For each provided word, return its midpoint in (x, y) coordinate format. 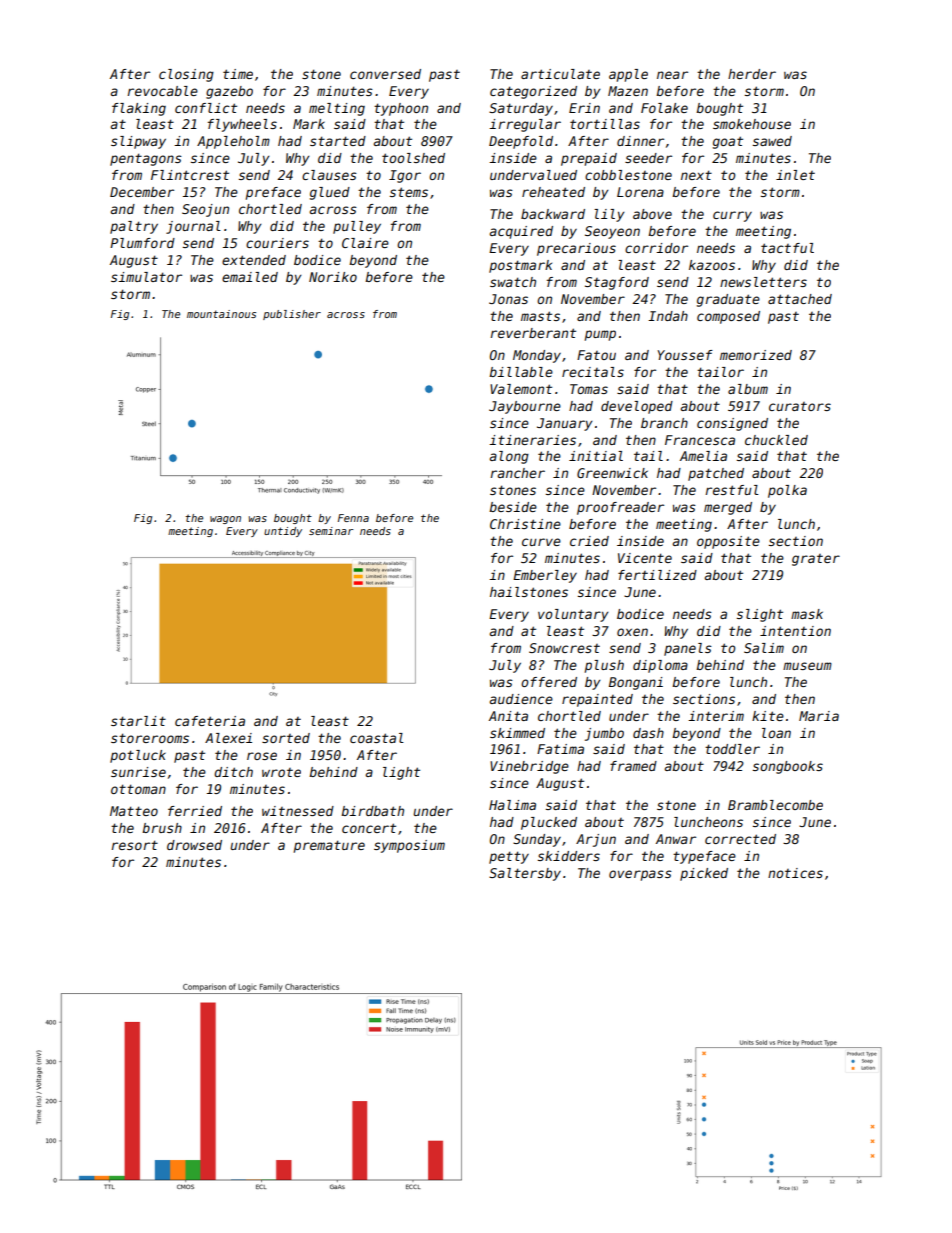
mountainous (221, 314)
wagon (225, 520)
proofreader (620, 508)
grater (816, 560)
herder (752, 74)
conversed (385, 74)
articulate (560, 74)
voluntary (573, 615)
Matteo (134, 811)
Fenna (353, 518)
